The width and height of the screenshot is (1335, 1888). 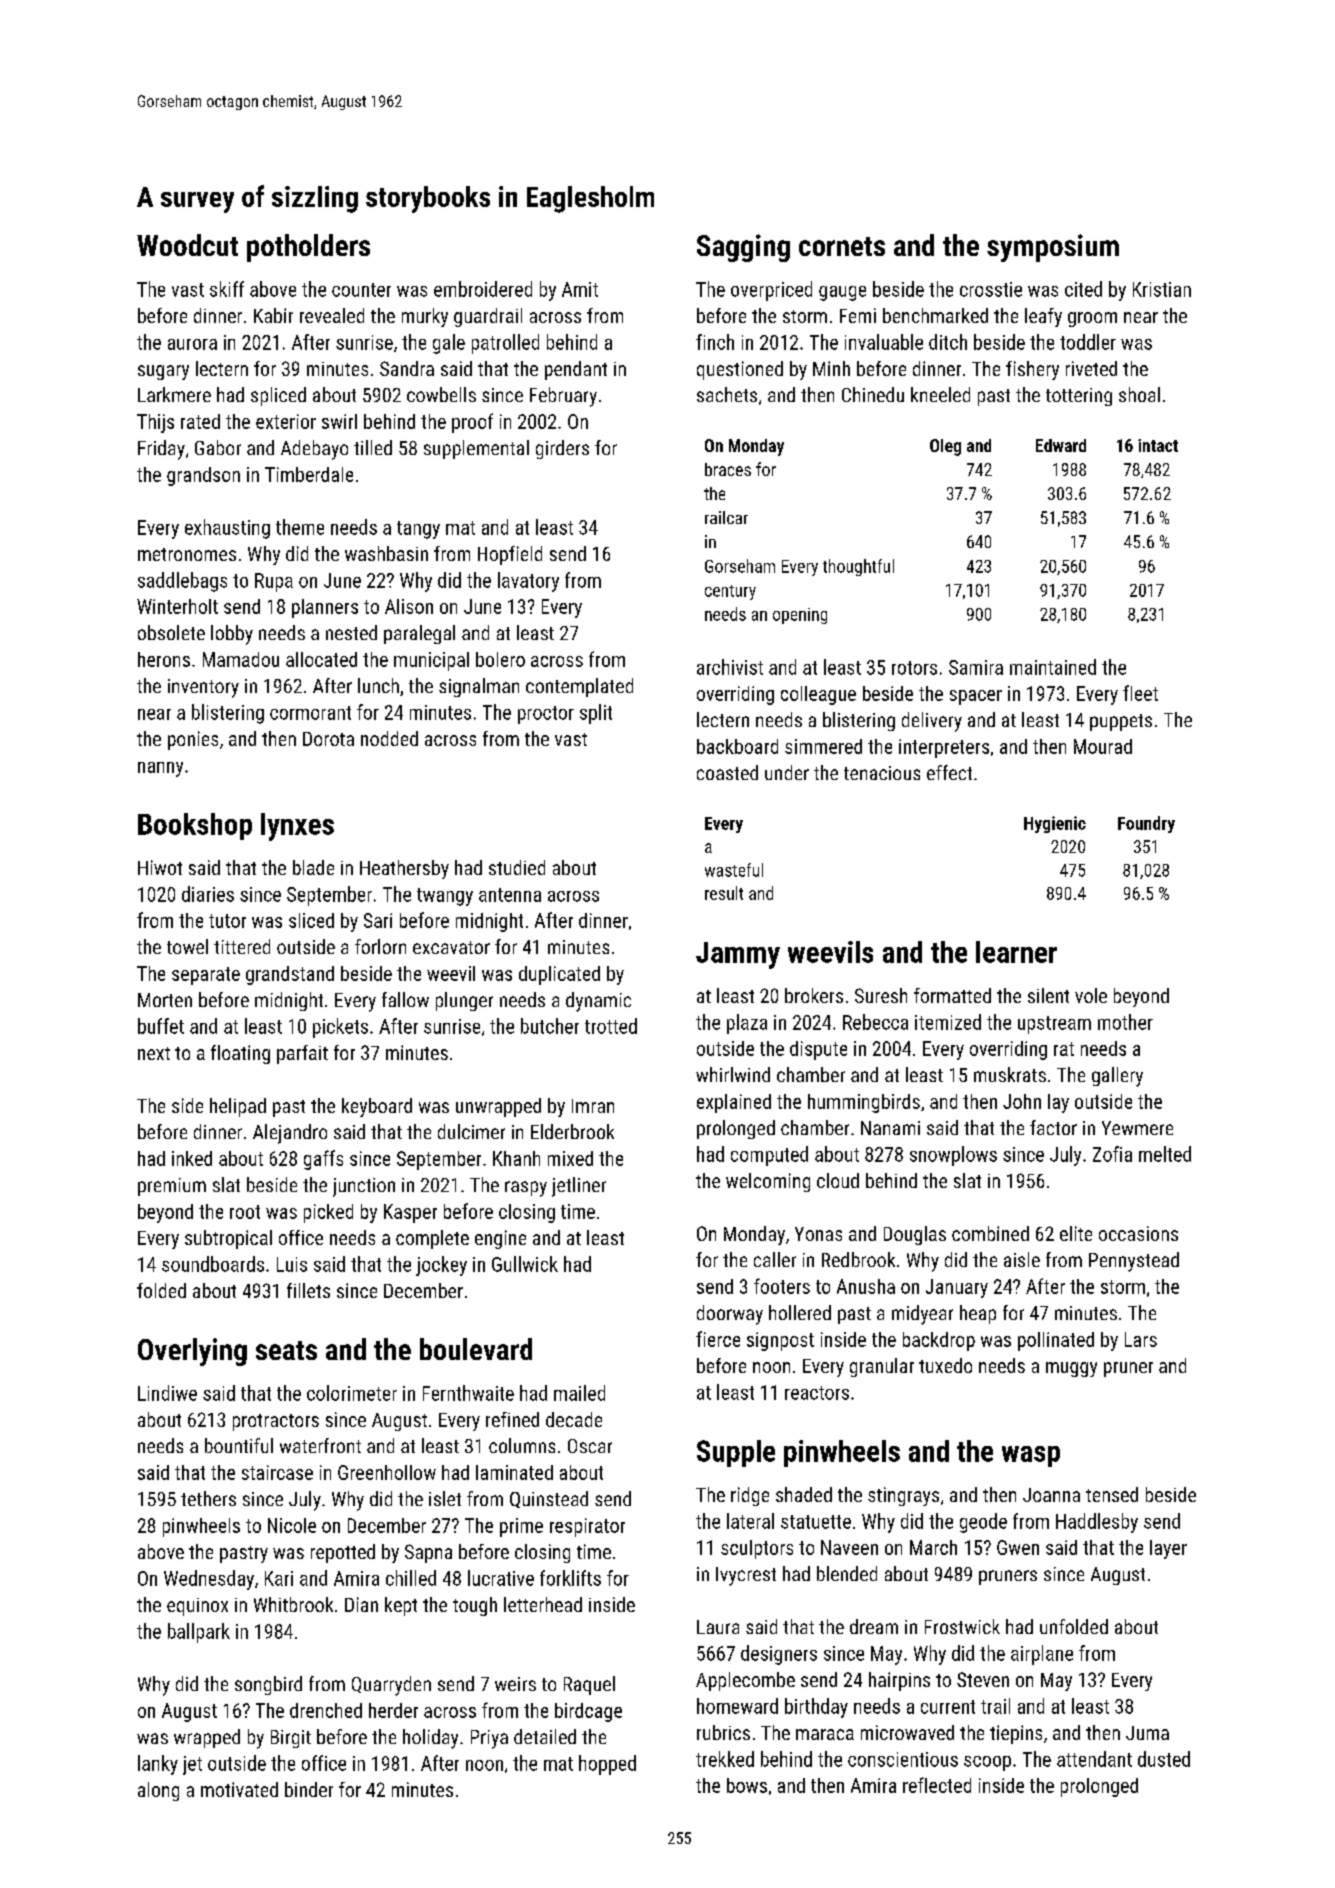 What do you see at coordinates (308, 248) in the screenshot?
I see `potholders` at bounding box center [308, 248].
